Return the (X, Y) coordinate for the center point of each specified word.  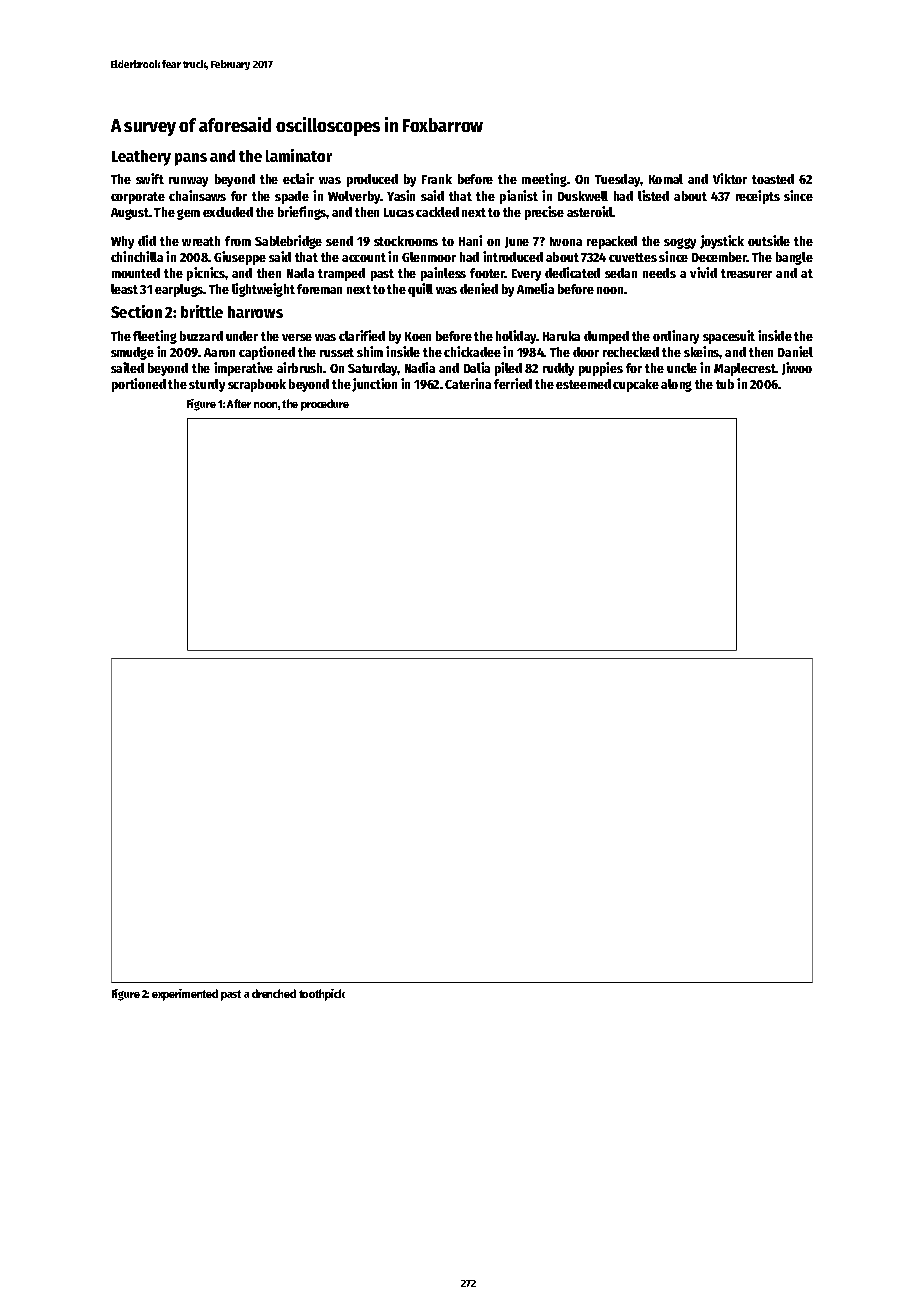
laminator (299, 155)
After (239, 403)
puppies (601, 369)
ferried (513, 383)
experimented (185, 995)
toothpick (322, 995)
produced (372, 180)
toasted (773, 179)
